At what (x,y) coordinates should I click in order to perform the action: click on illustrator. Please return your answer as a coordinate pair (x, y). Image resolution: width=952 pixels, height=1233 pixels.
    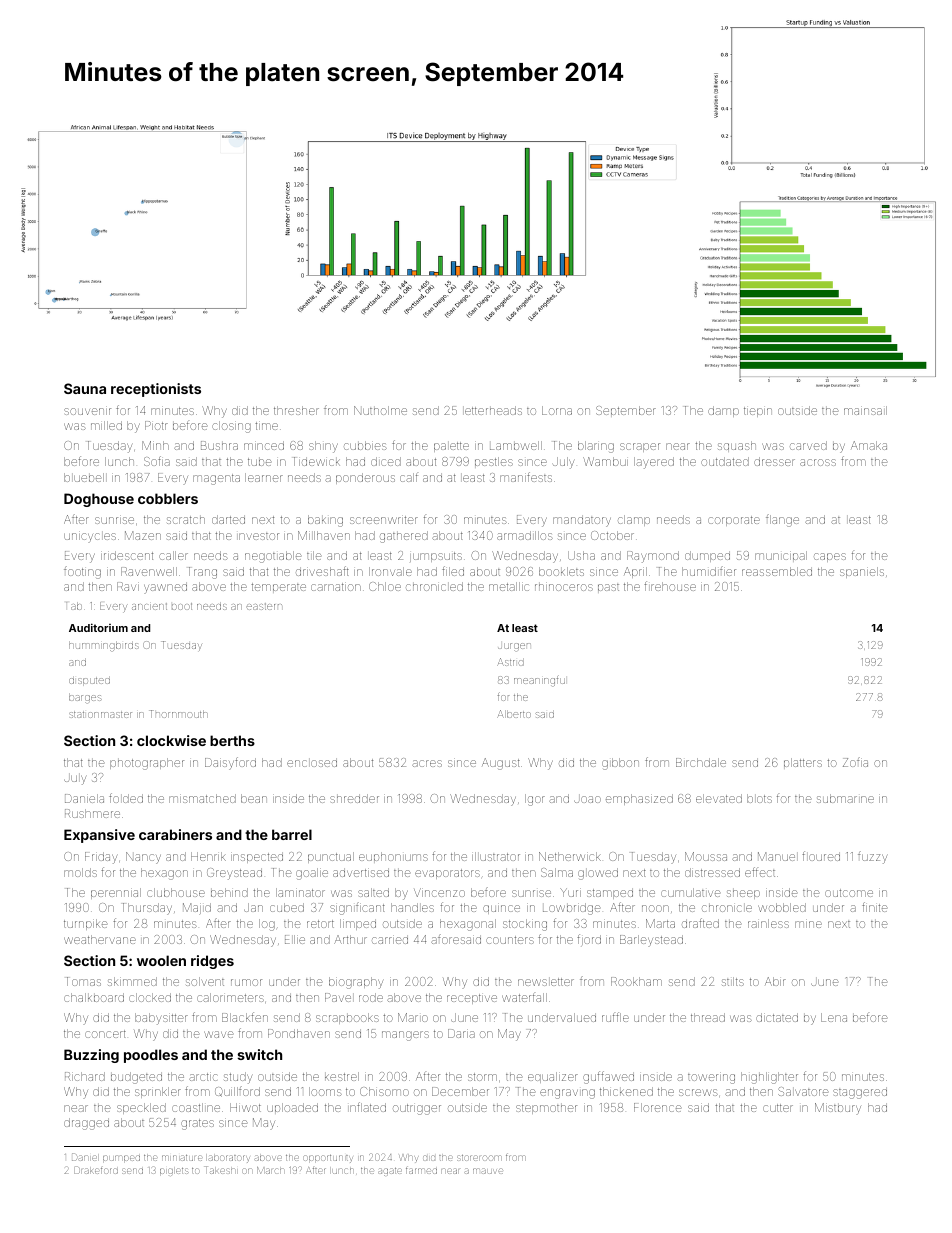
    Looking at the image, I should click on (496, 856).
